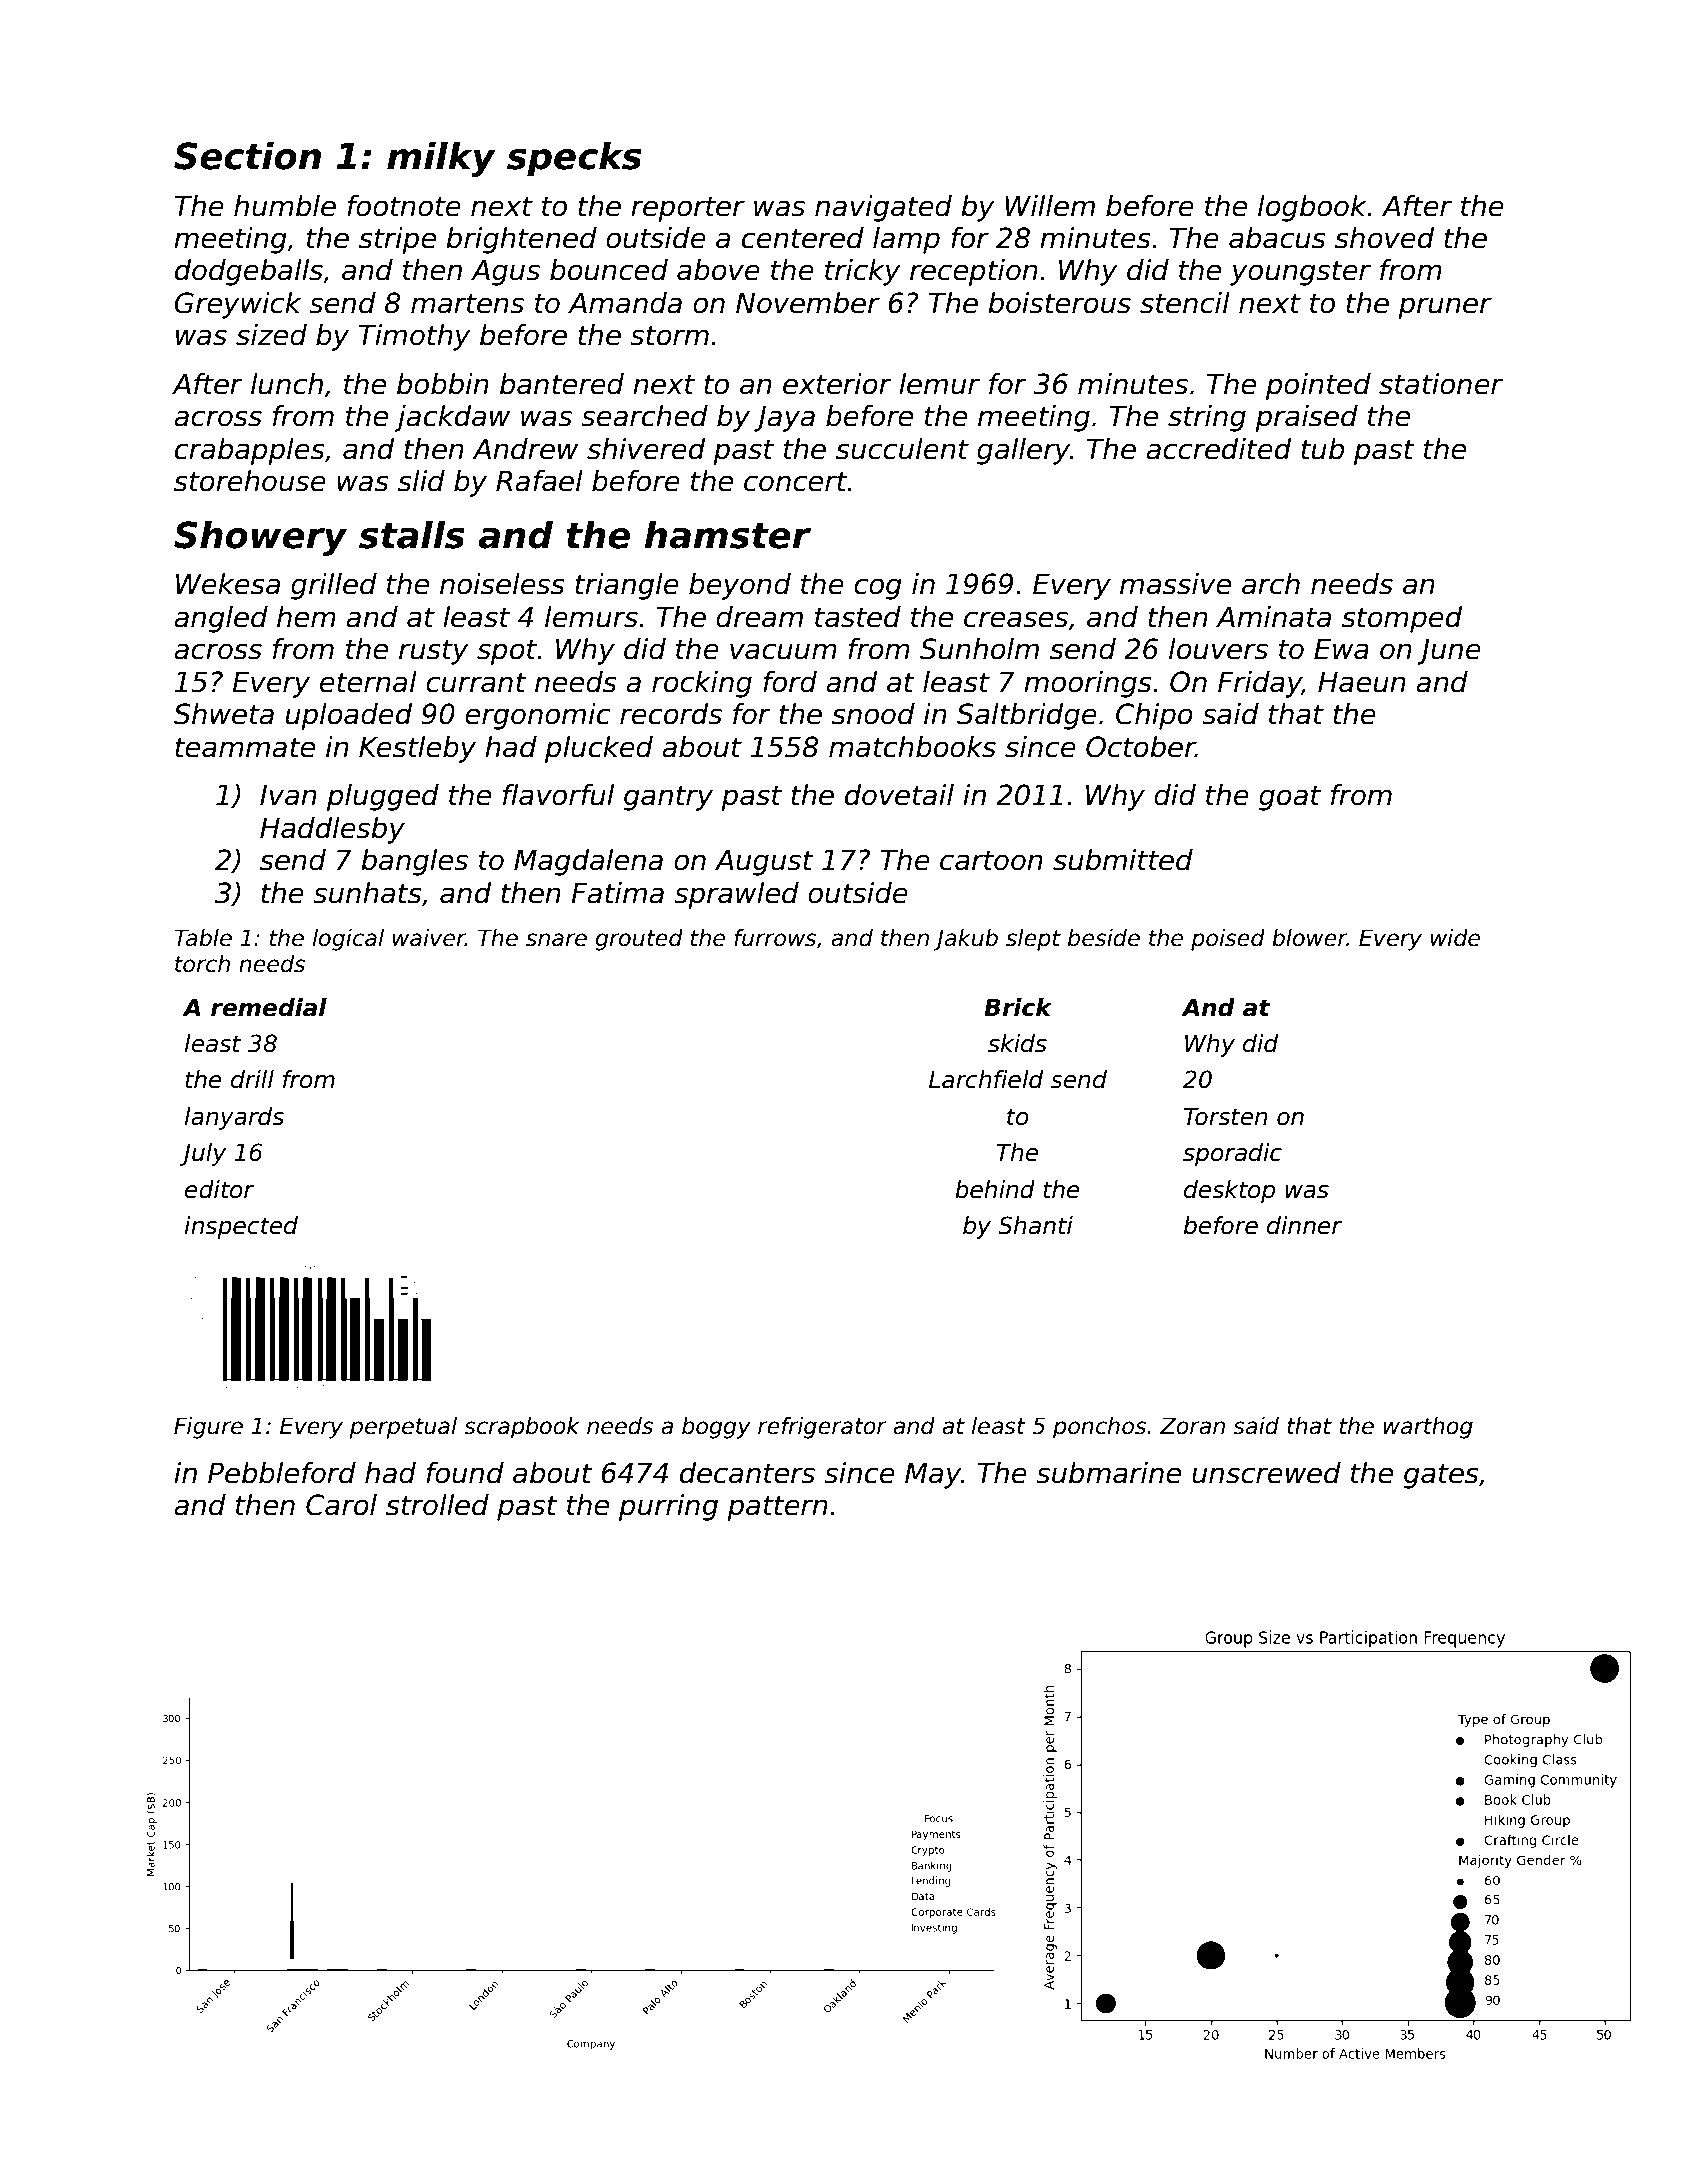  What do you see at coordinates (1277, 238) in the document?
I see `abacus` at bounding box center [1277, 238].
